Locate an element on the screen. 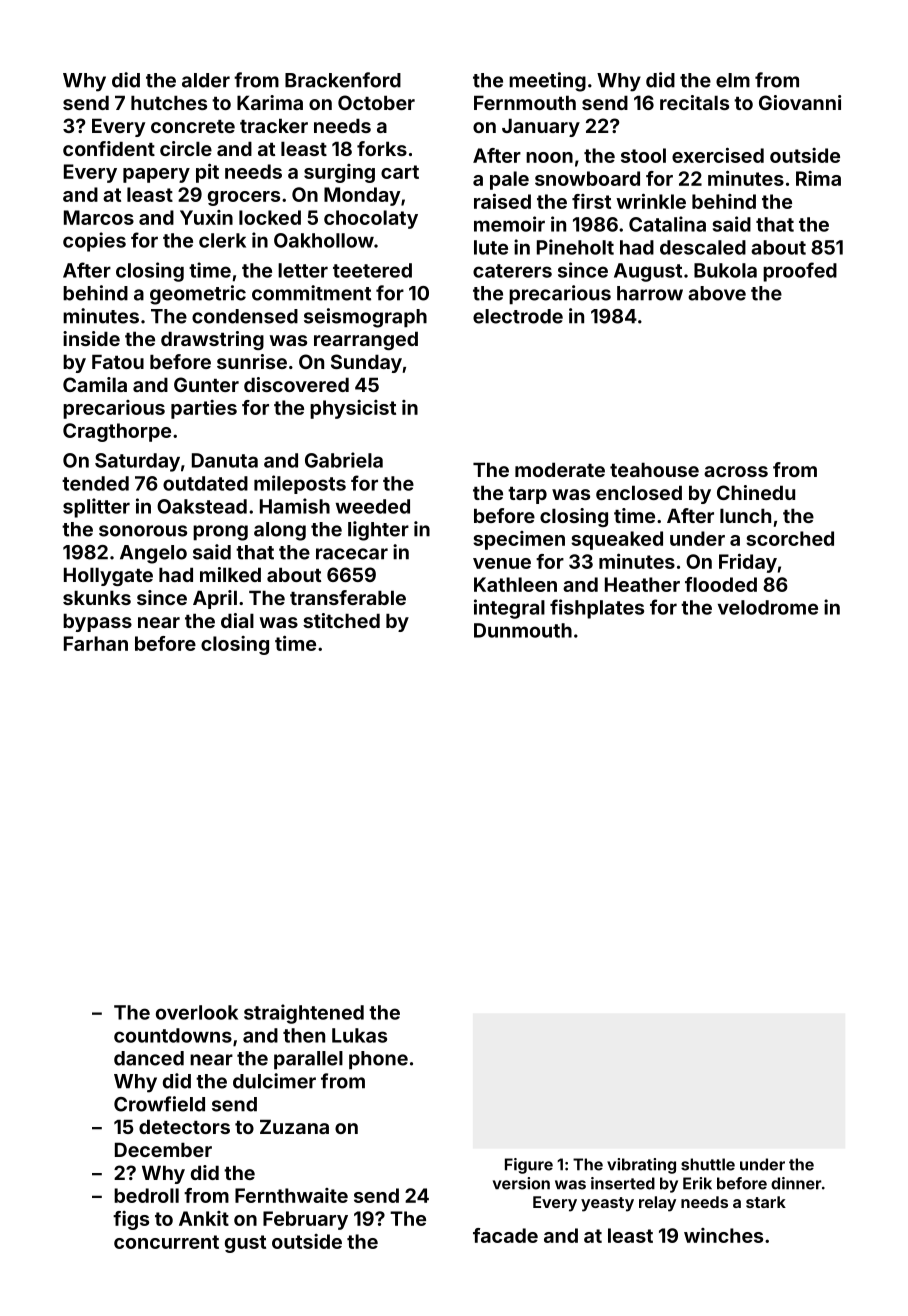 The image size is (908, 1316). tended is located at coordinates (95, 483).
